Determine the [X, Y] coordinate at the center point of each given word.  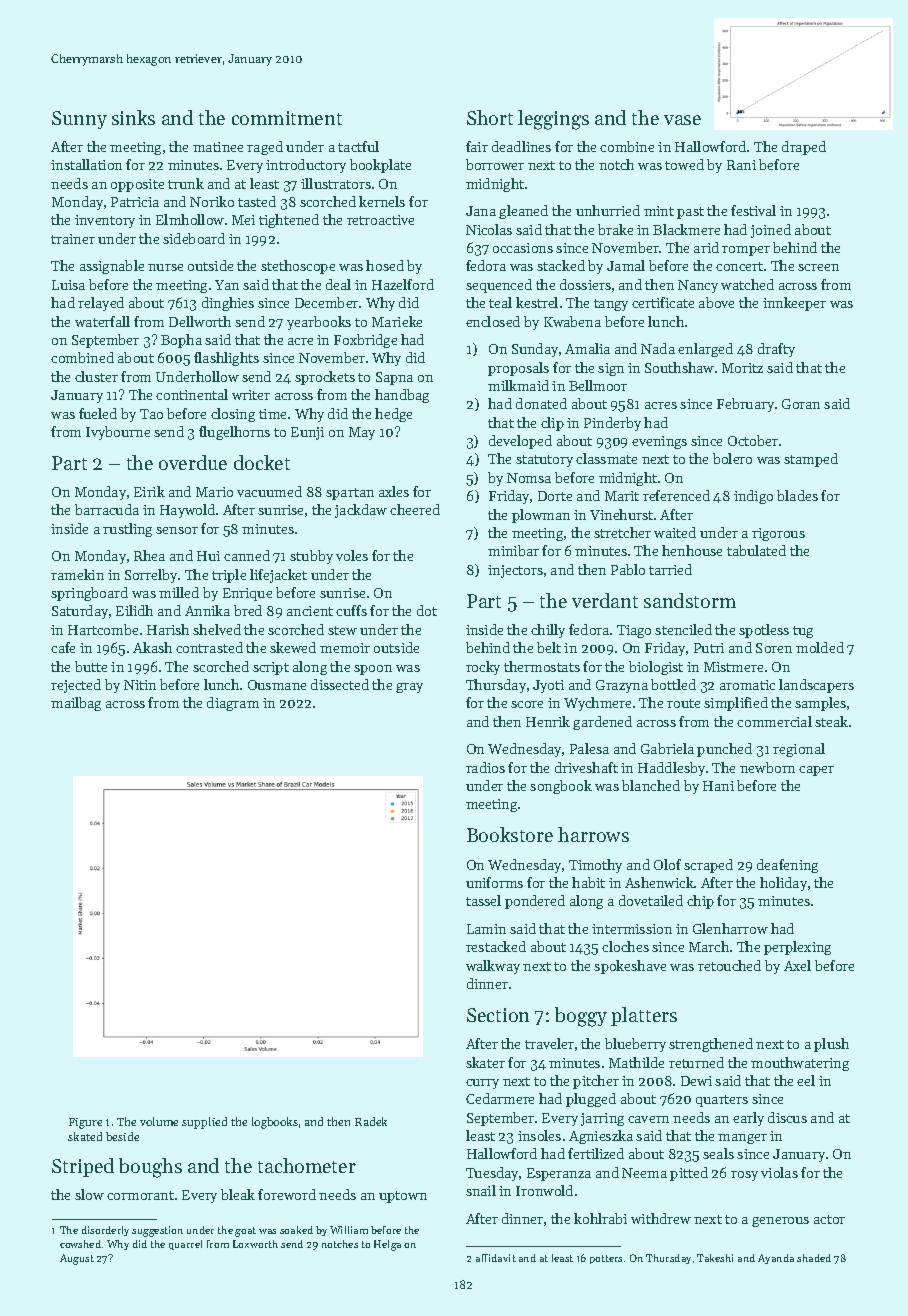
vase [682, 120]
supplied [204, 1123]
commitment [287, 118]
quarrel [185, 1245]
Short [490, 117]
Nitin [140, 685]
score [527, 704]
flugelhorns [234, 433]
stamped [811, 460]
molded [820, 647]
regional [799, 750]
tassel [483, 900]
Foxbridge [365, 341]
